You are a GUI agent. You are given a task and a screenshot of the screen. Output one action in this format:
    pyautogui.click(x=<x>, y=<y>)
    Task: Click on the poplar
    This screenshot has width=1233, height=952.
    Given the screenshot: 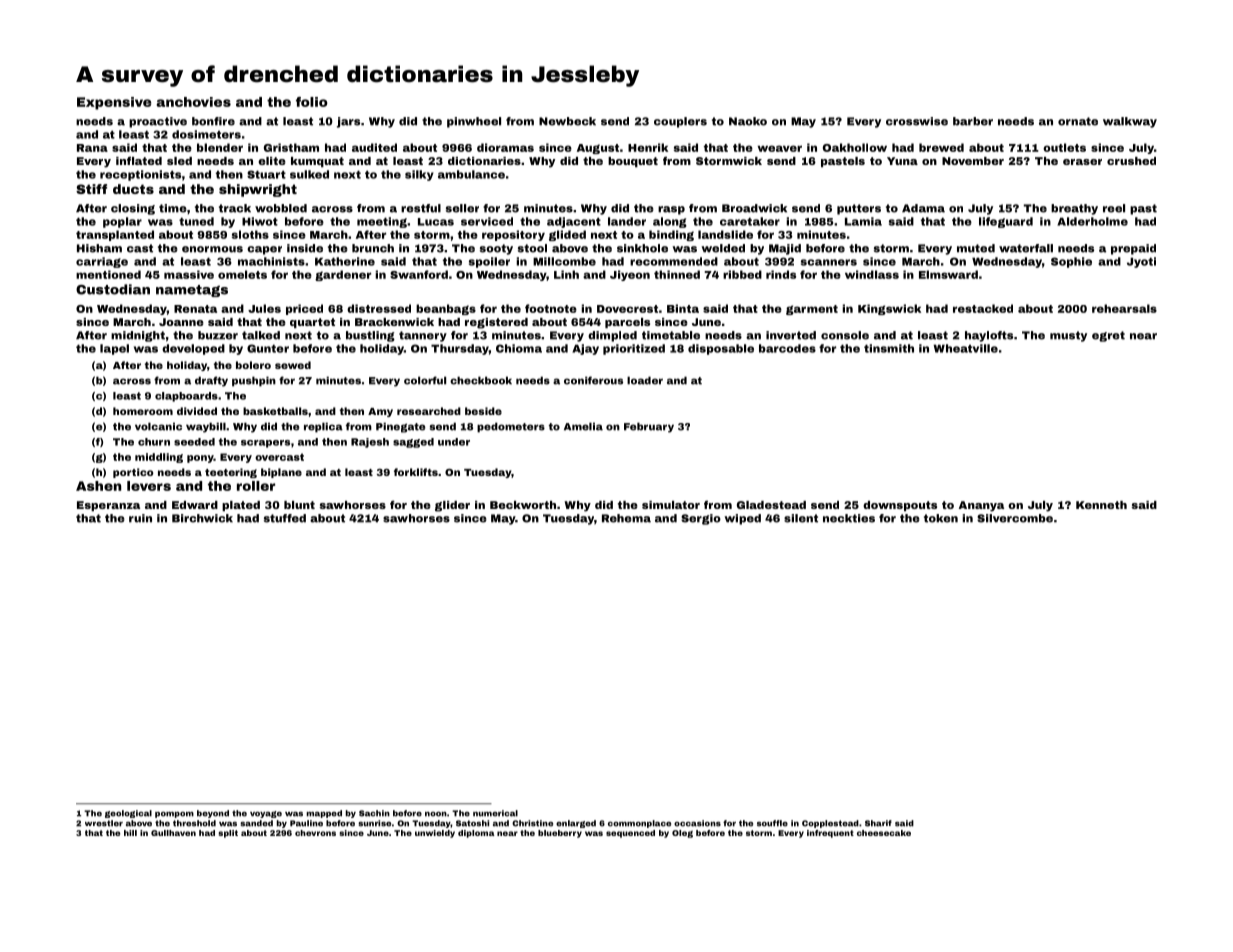 What is the action you would take?
    pyautogui.click(x=122, y=222)
